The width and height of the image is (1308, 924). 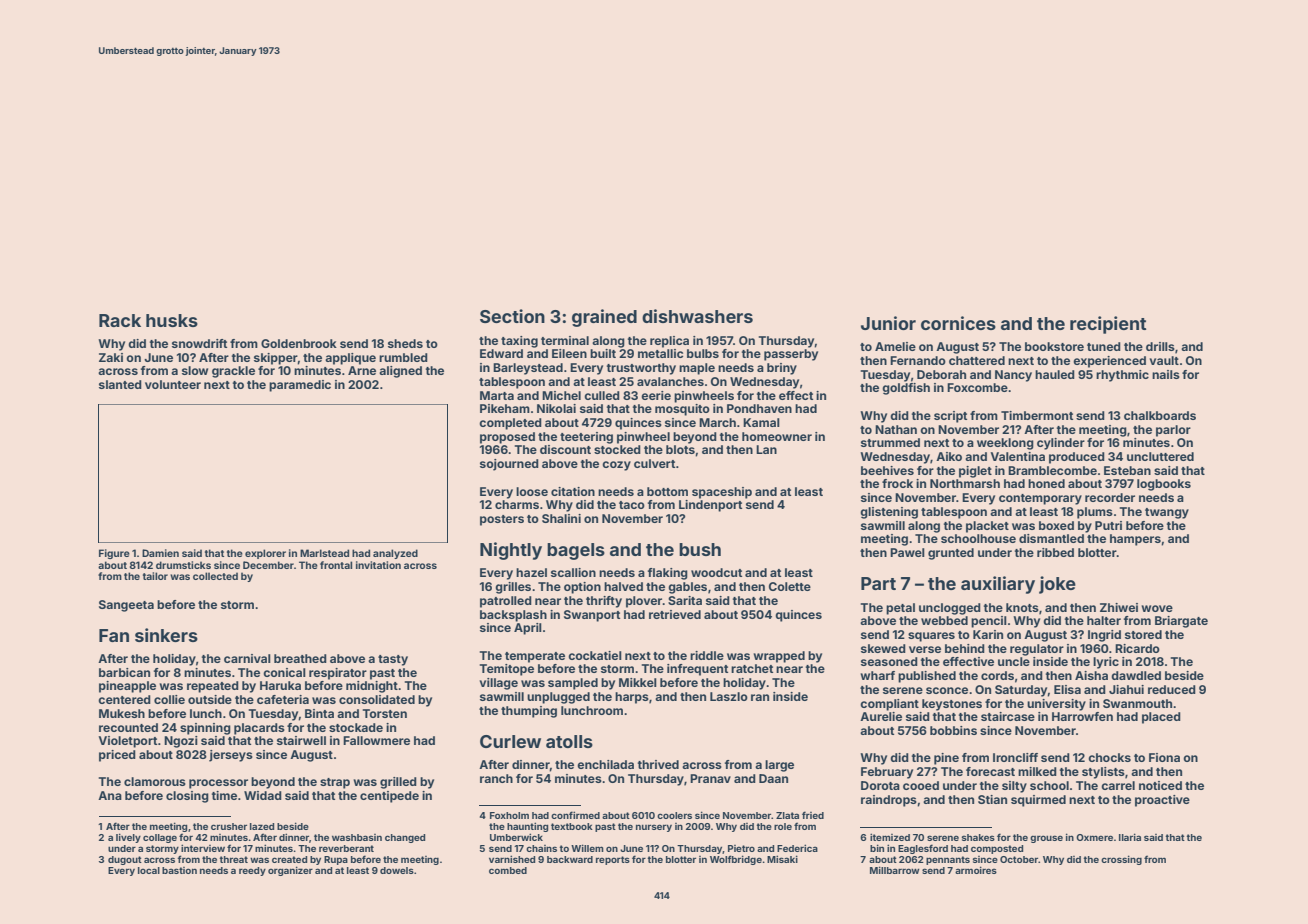 What do you see at coordinates (393, 660) in the image?
I see `tasty` at bounding box center [393, 660].
